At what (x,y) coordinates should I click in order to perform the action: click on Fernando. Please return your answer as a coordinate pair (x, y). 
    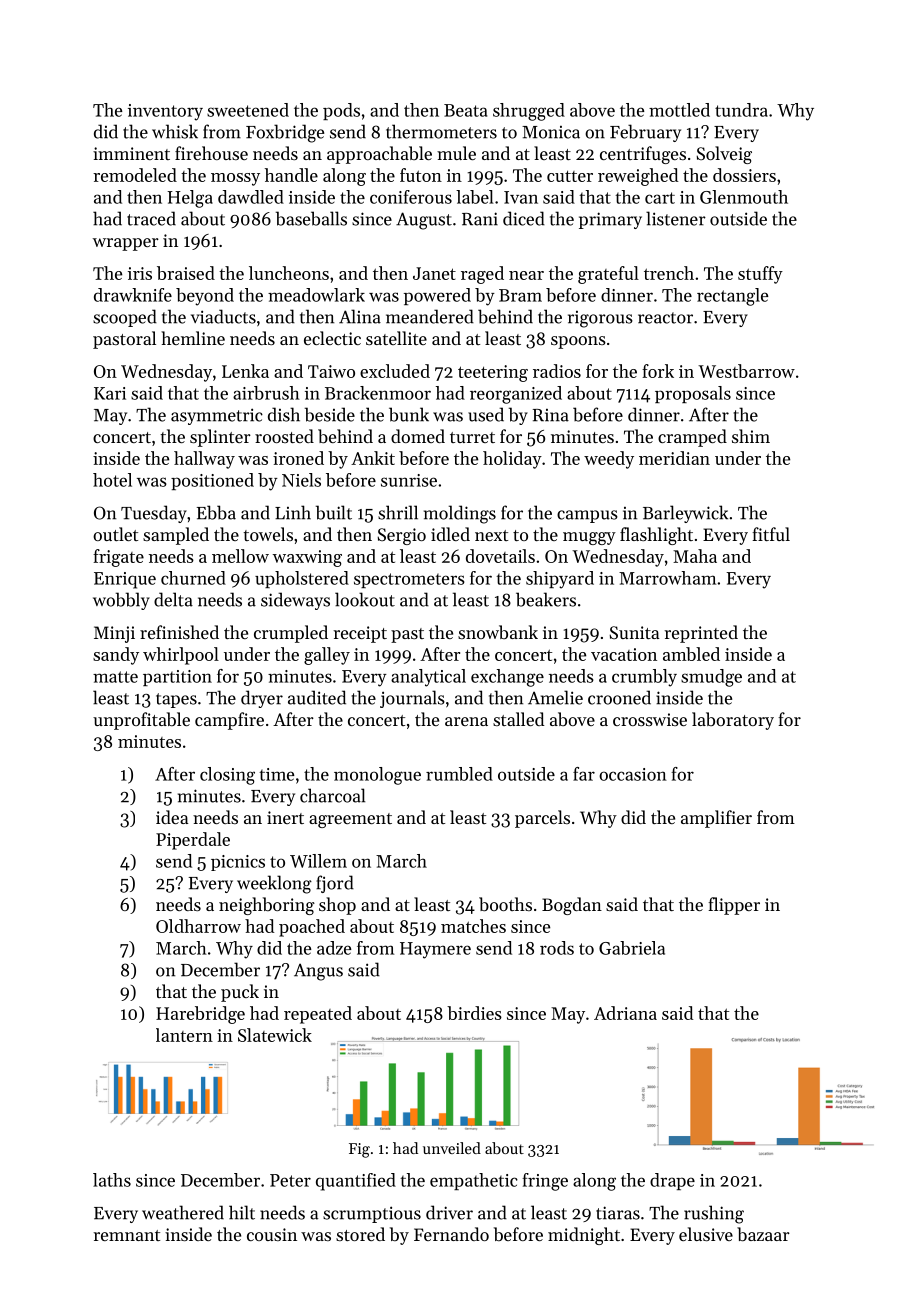
    Looking at the image, I should click on (451, 1234).
